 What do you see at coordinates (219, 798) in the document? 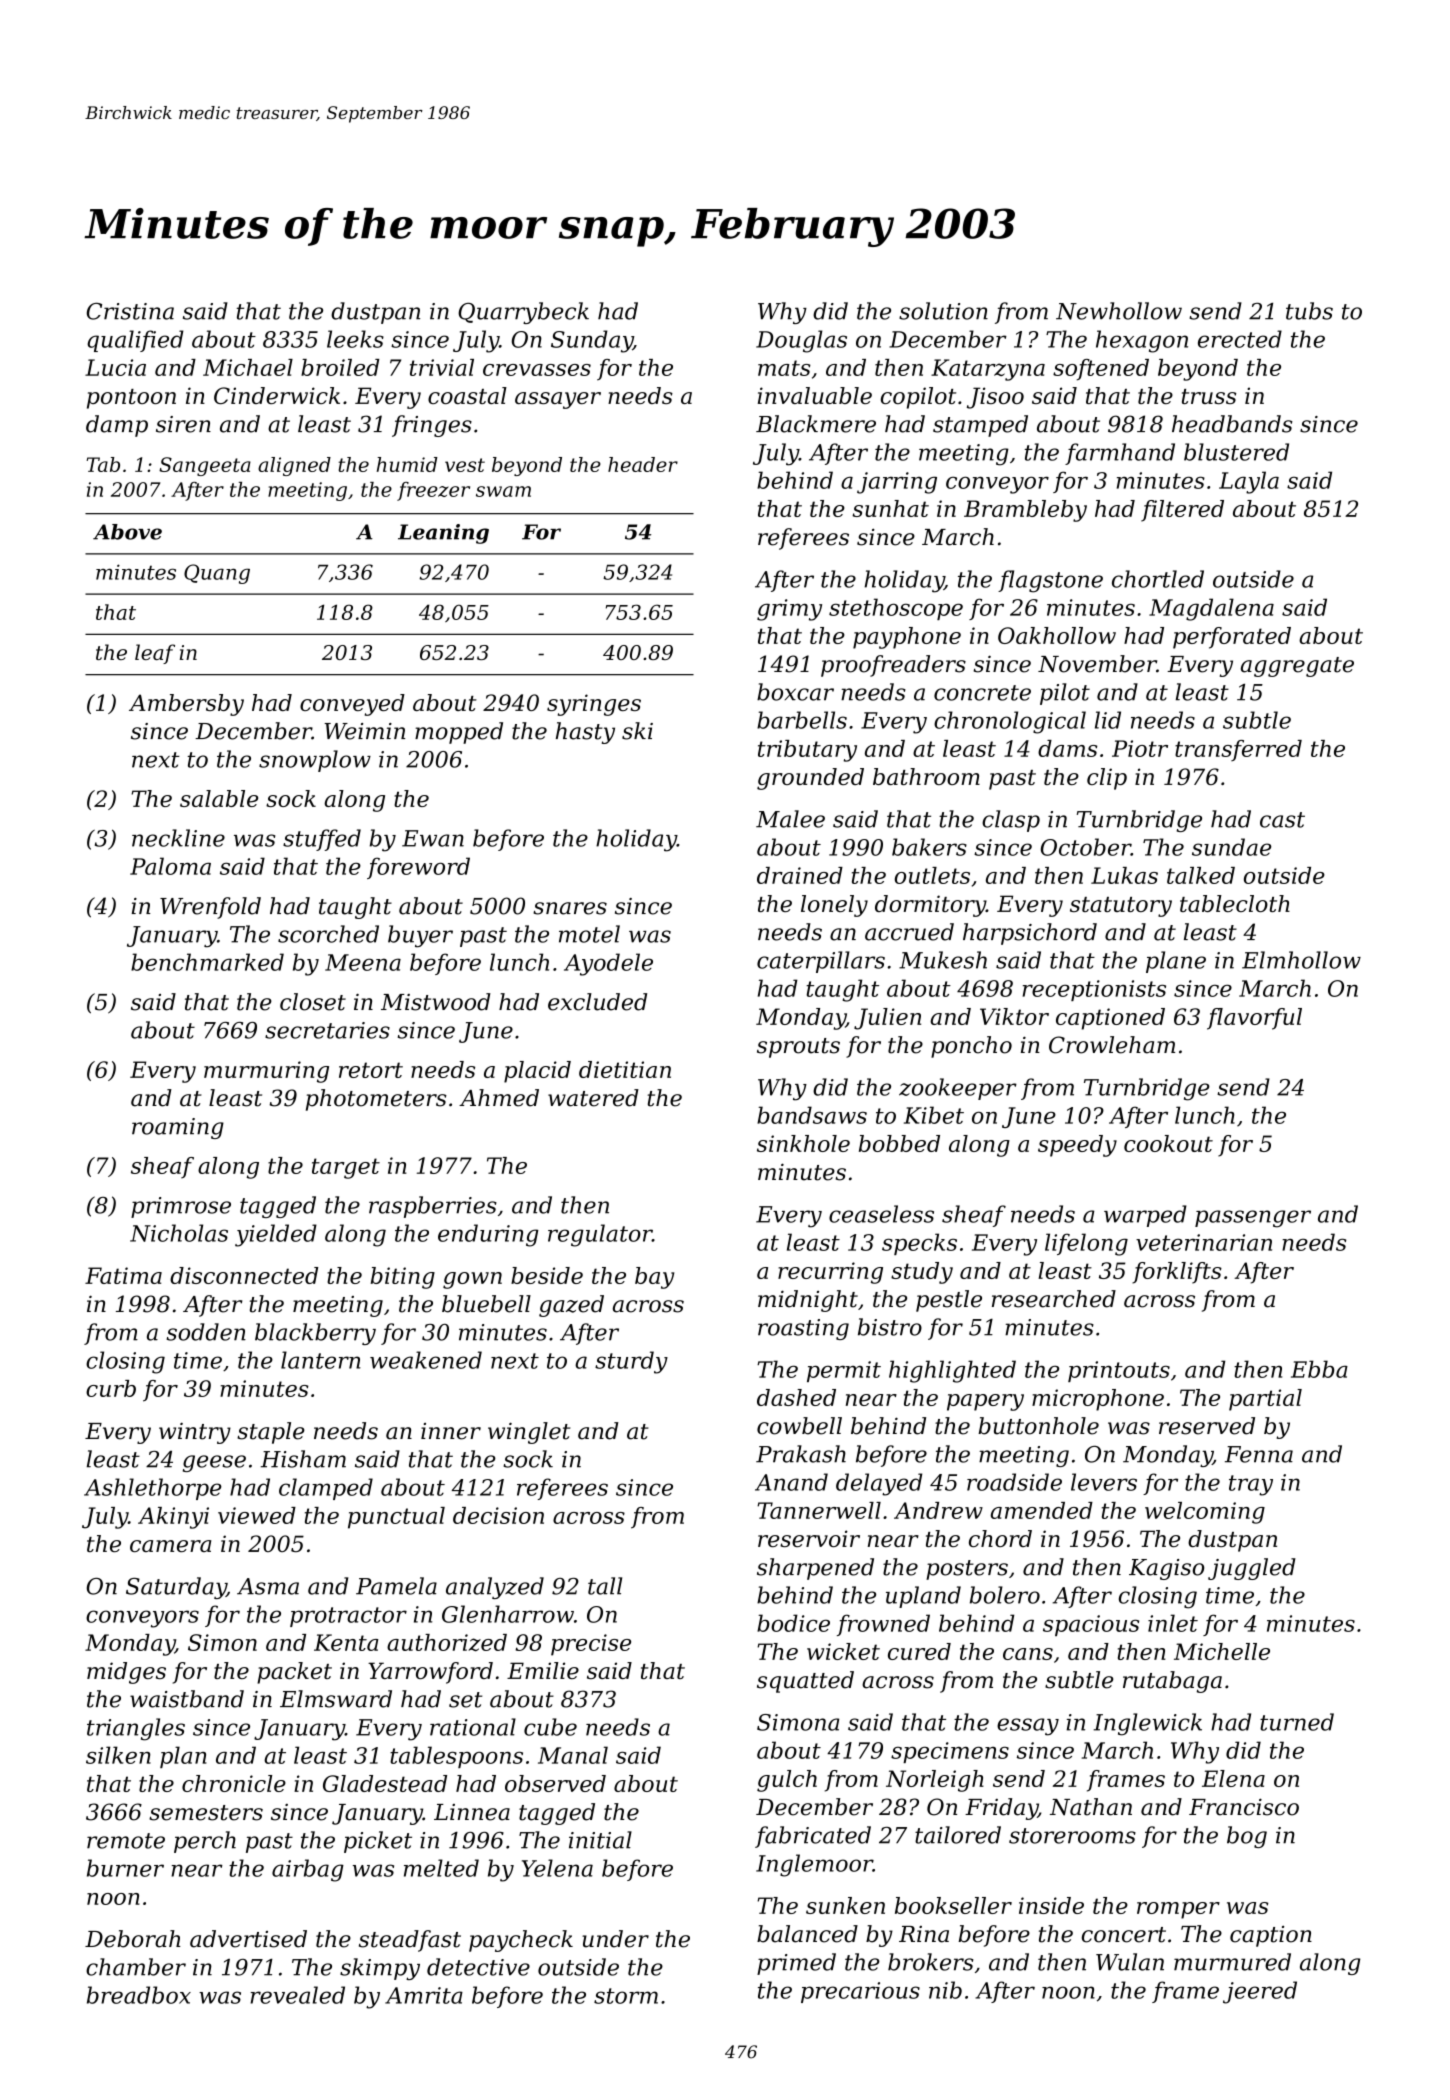
I see `salable` at bounding box center [219, 798].
